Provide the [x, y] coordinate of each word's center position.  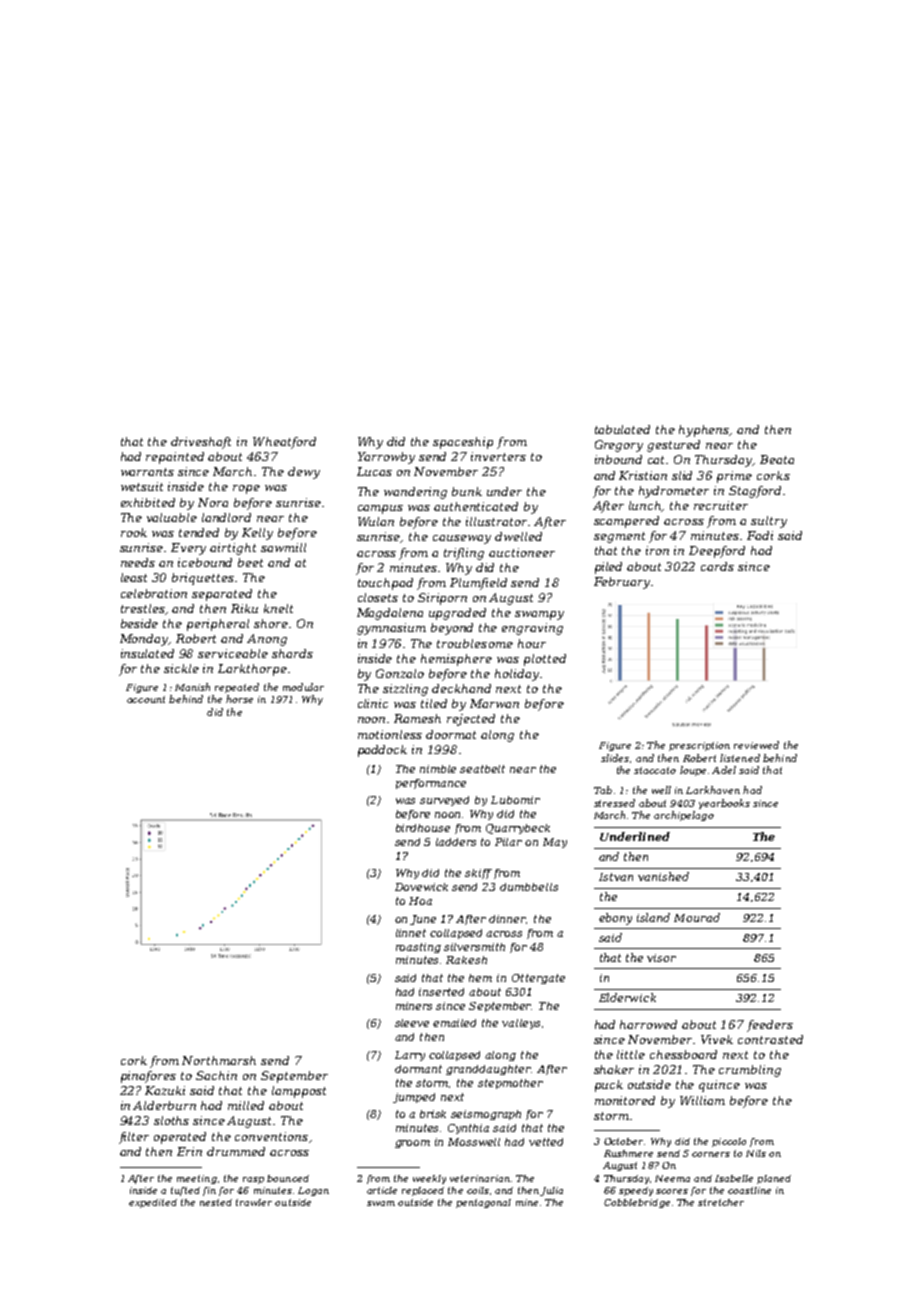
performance [431, 784]
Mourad [697, 917]
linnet [411, 933]
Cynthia [468, 1129]
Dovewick [421, 887]
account [146, 699]
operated [180, 1138]
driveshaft [201, 443]
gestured [673, 446]
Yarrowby [386, 458]
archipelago [684, 816]
